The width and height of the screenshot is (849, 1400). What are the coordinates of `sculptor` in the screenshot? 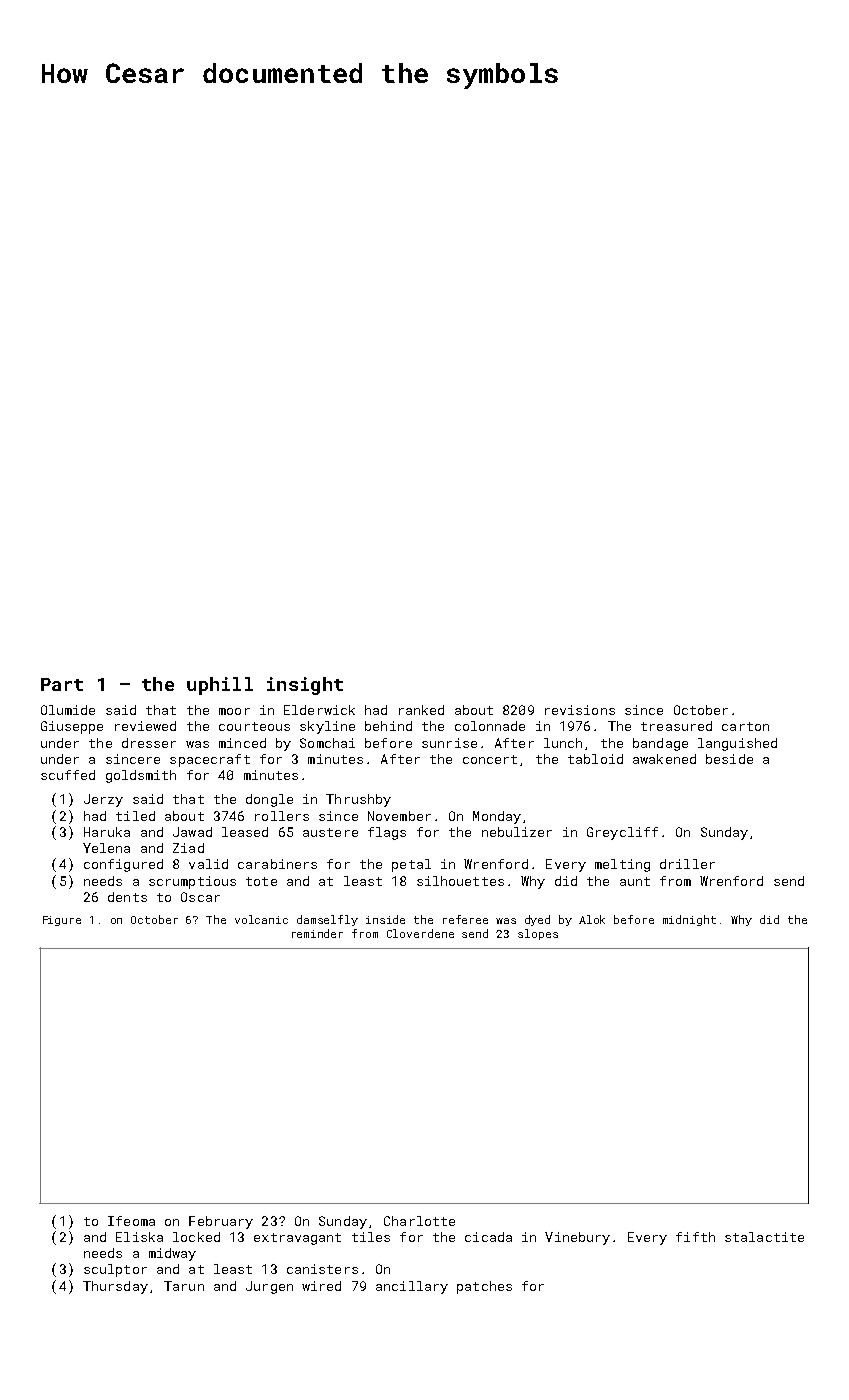 It's located at (115, 1270).
